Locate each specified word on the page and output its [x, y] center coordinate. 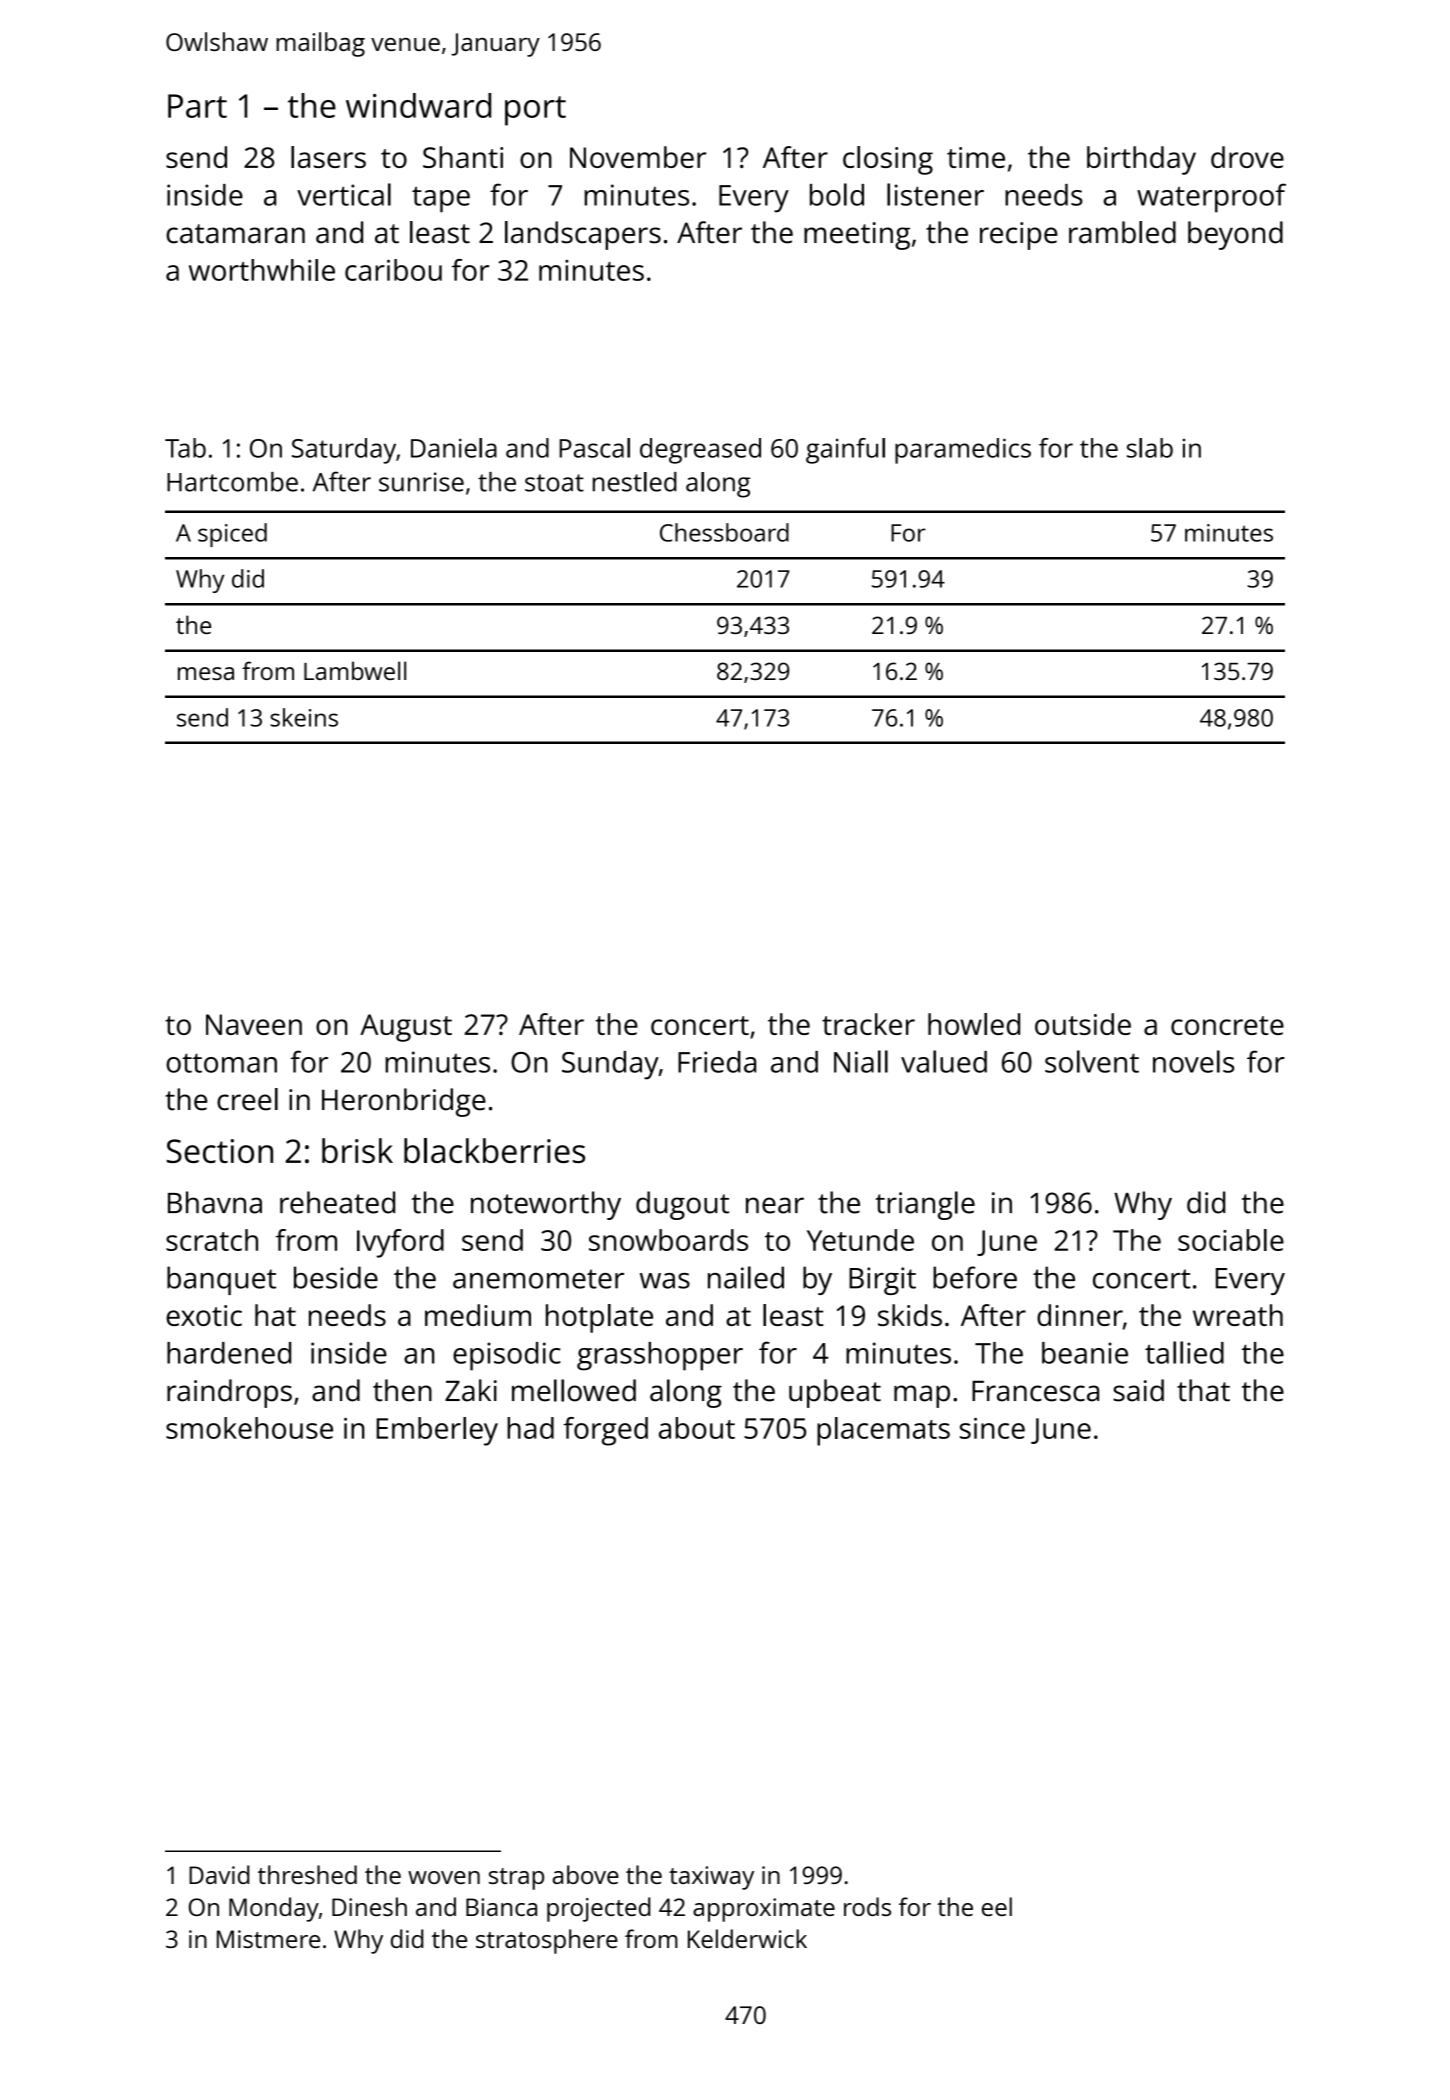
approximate [764, 1910]
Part [197, 106]
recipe [1019, 236]
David [219, 1874]
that [1203, 1390]
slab [1150, 448]
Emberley [437, 1431]
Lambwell [355, 670]
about [697, 1428]
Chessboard [724, 532]
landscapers [583, 235]
